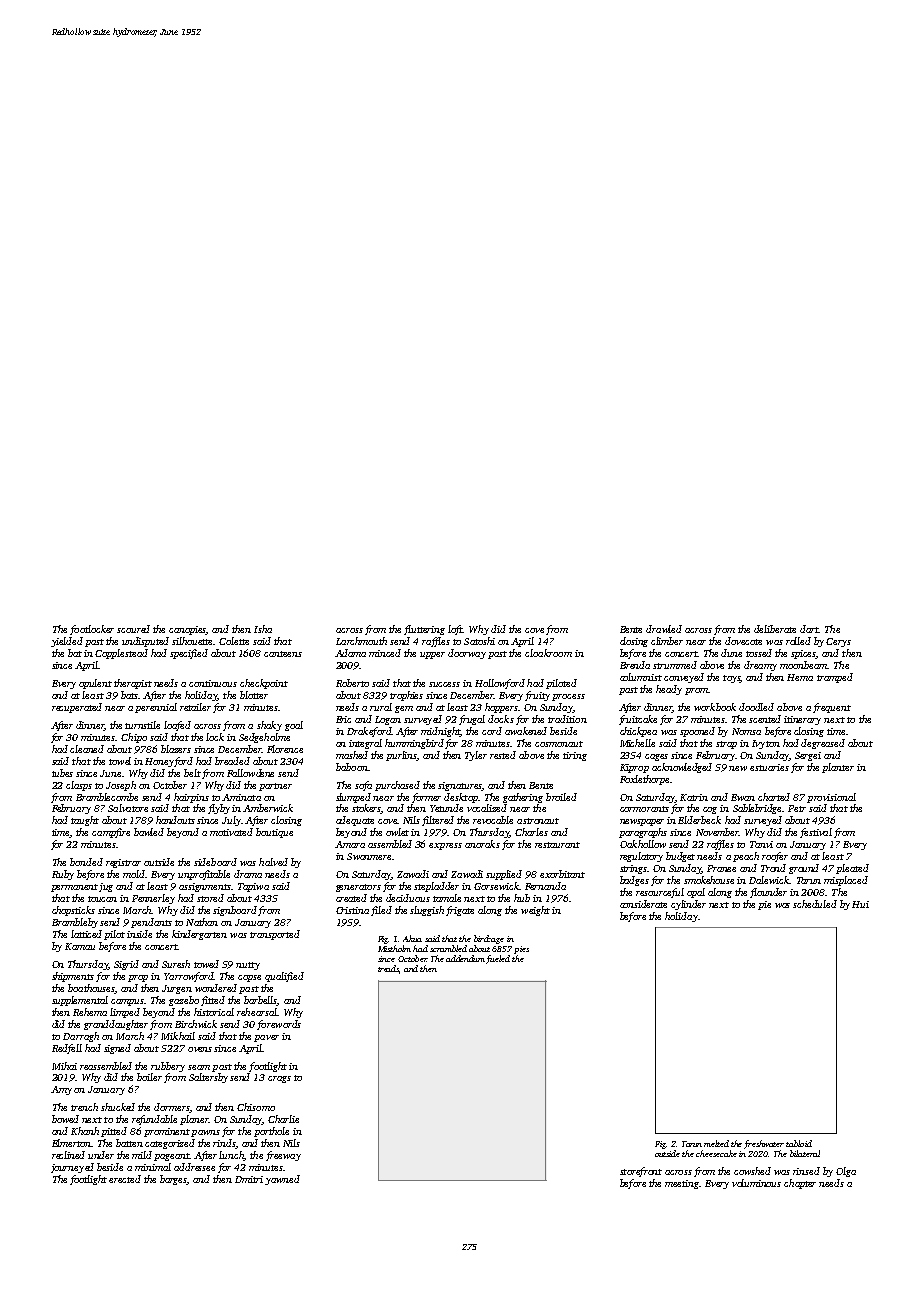 Image resolution: width=924 pixels, height=1308 pixels. What do you see at coordinates (283, 1119) in the image?
I see `Charlie` at bounding box center [283, 1119].
